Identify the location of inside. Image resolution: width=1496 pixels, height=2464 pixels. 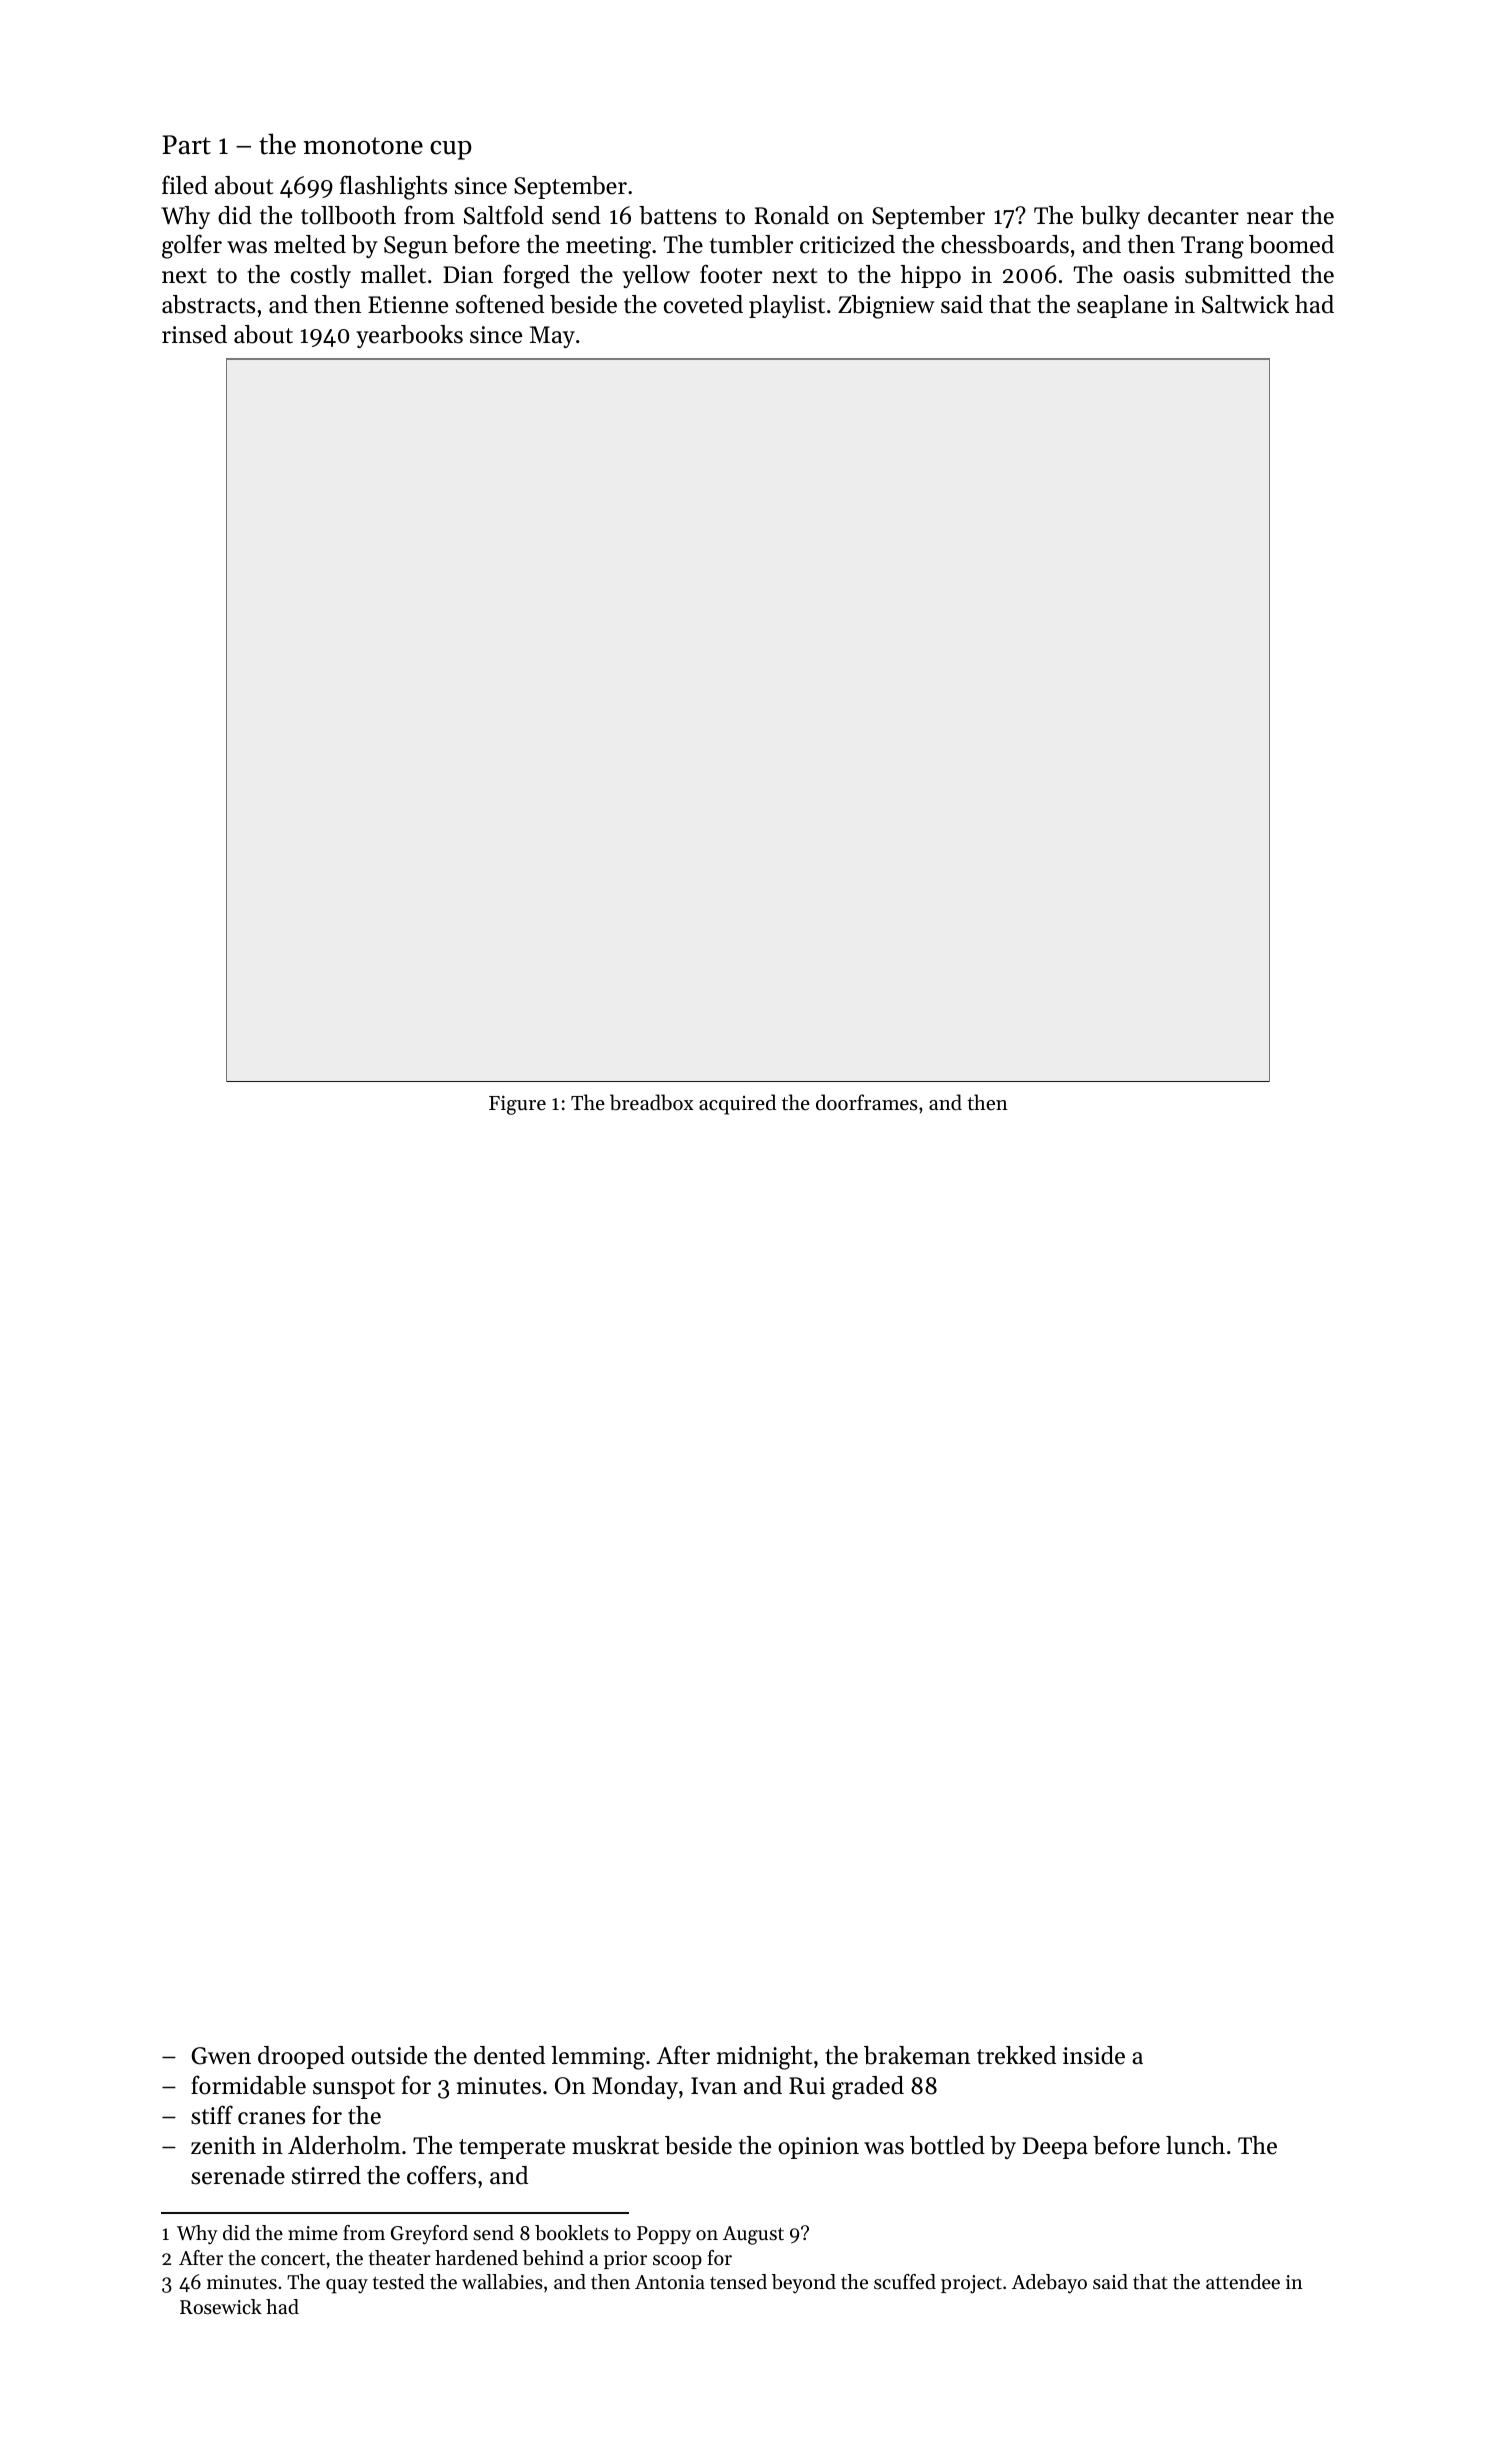
(1094, 2055).
